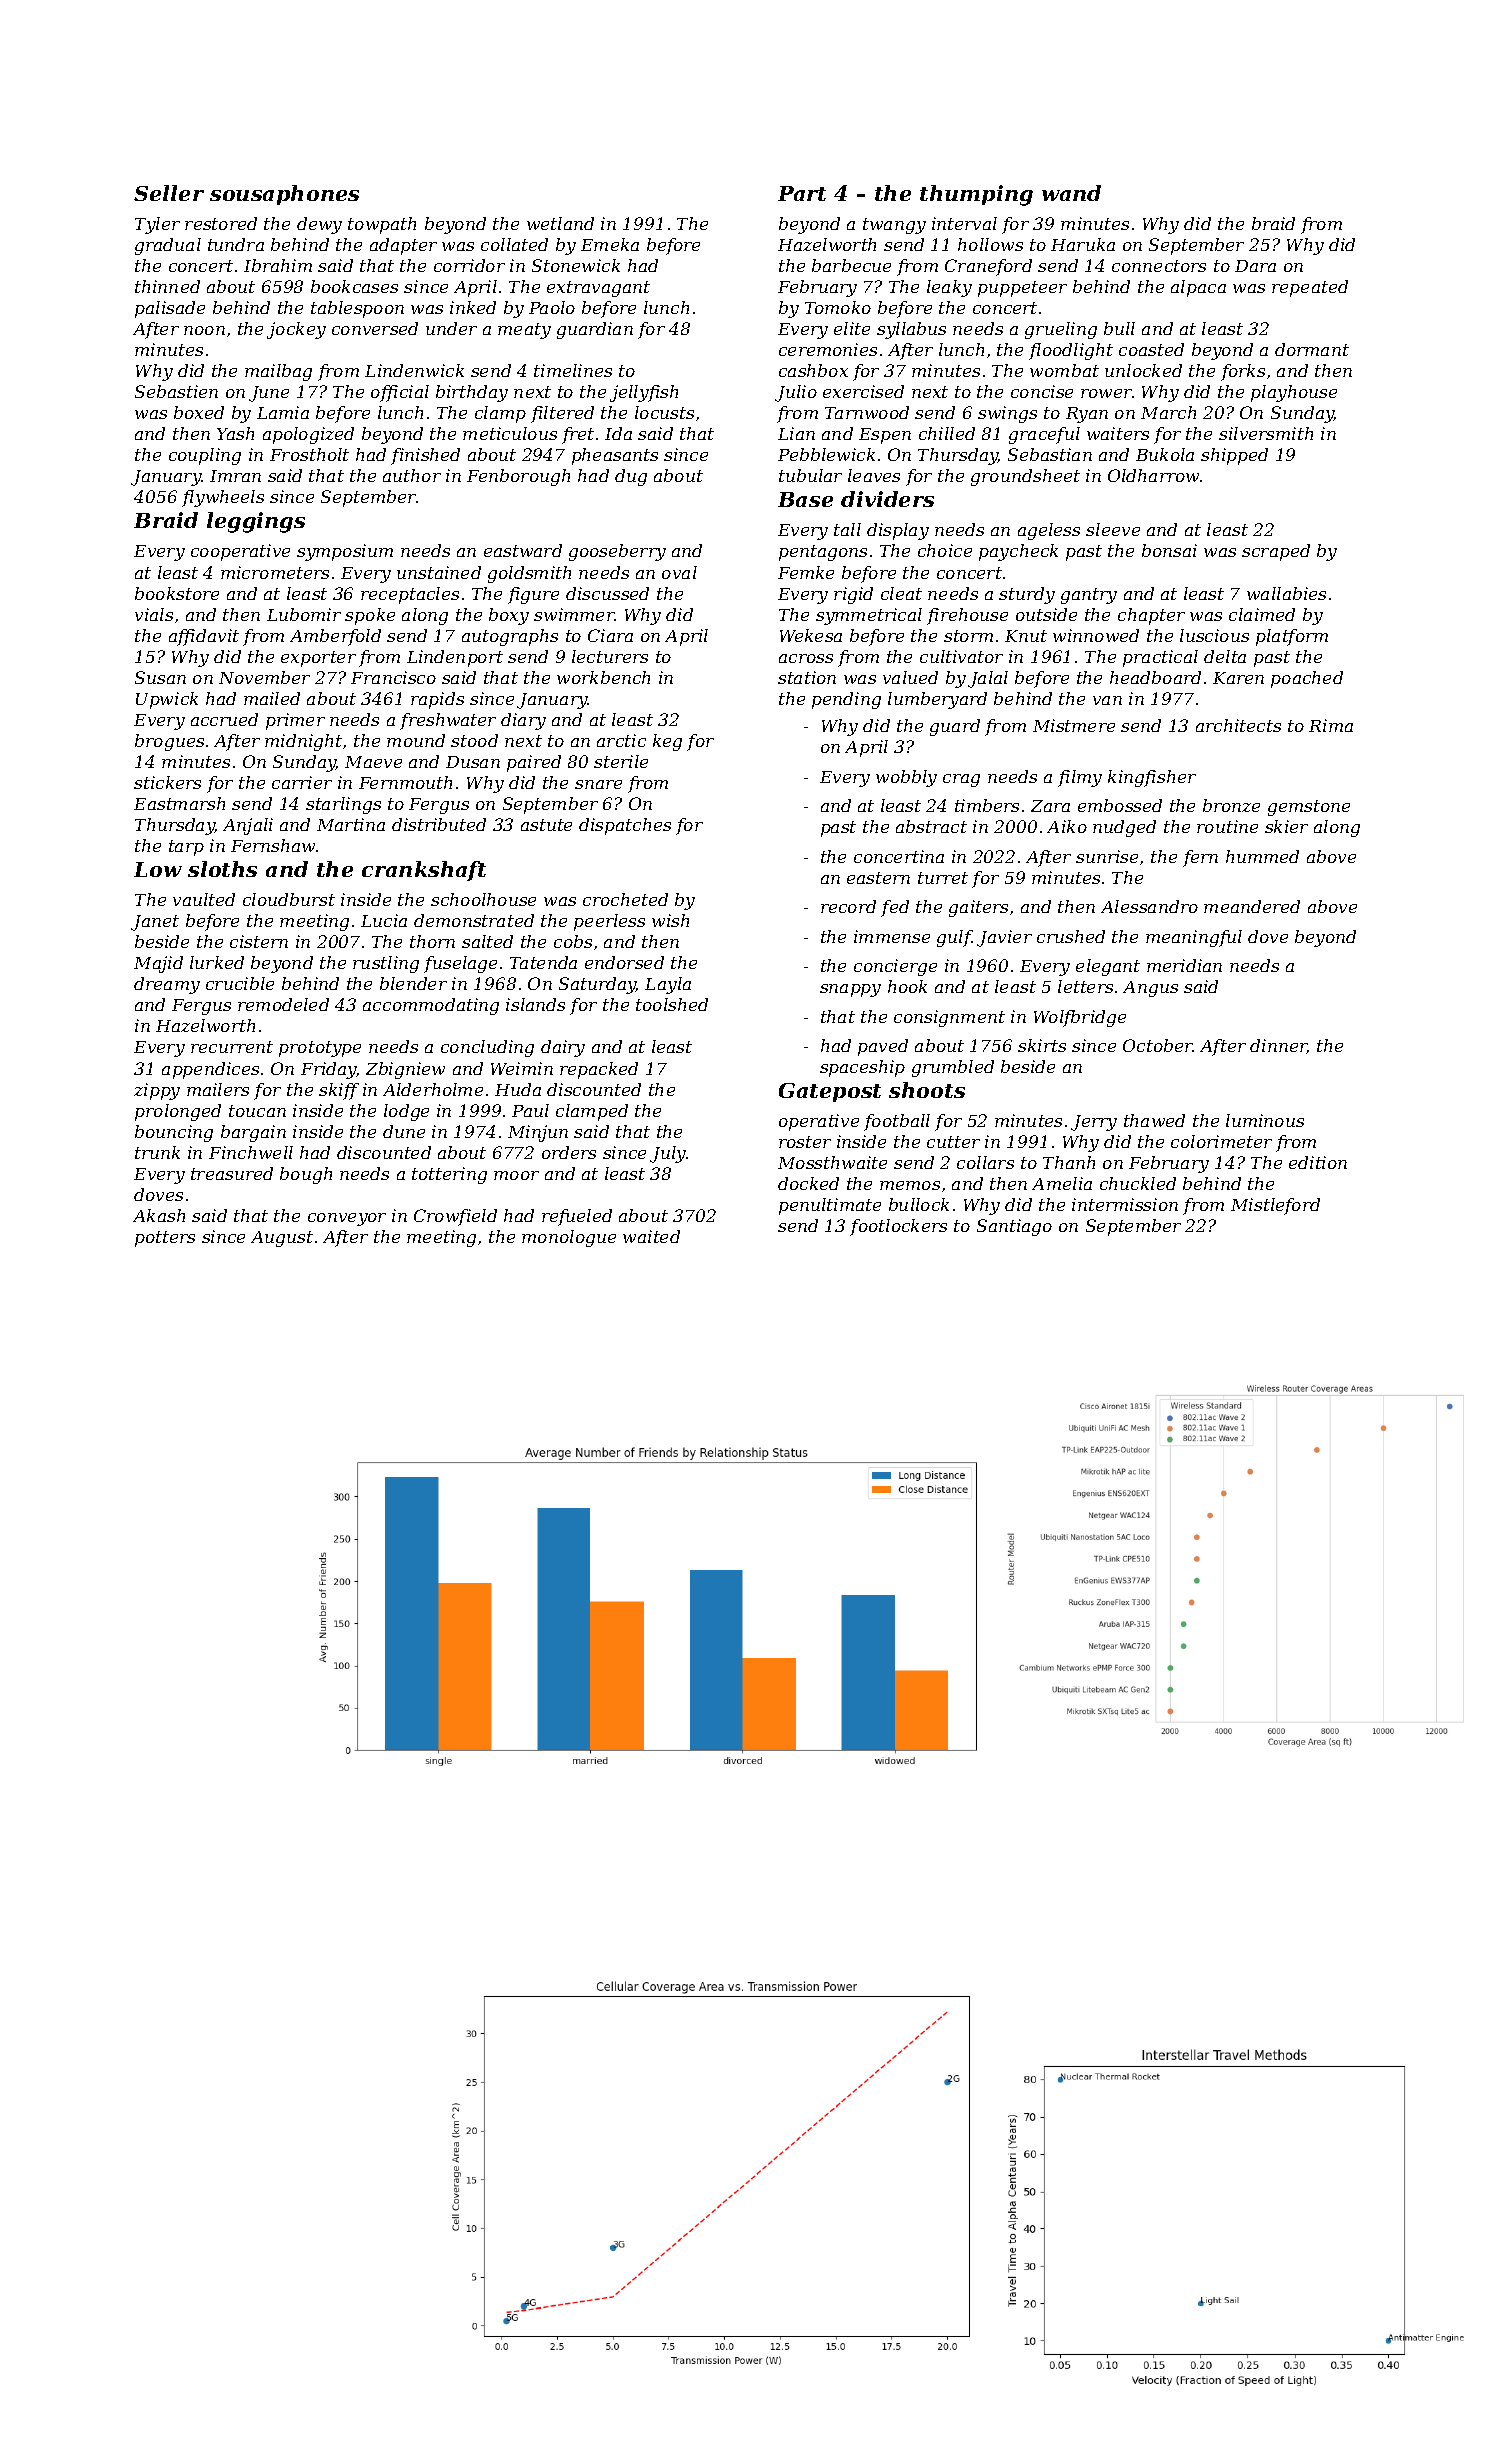 The width and height of the screenshot is (1496, 2464). I want to click on brogues, so click(169, 742).
